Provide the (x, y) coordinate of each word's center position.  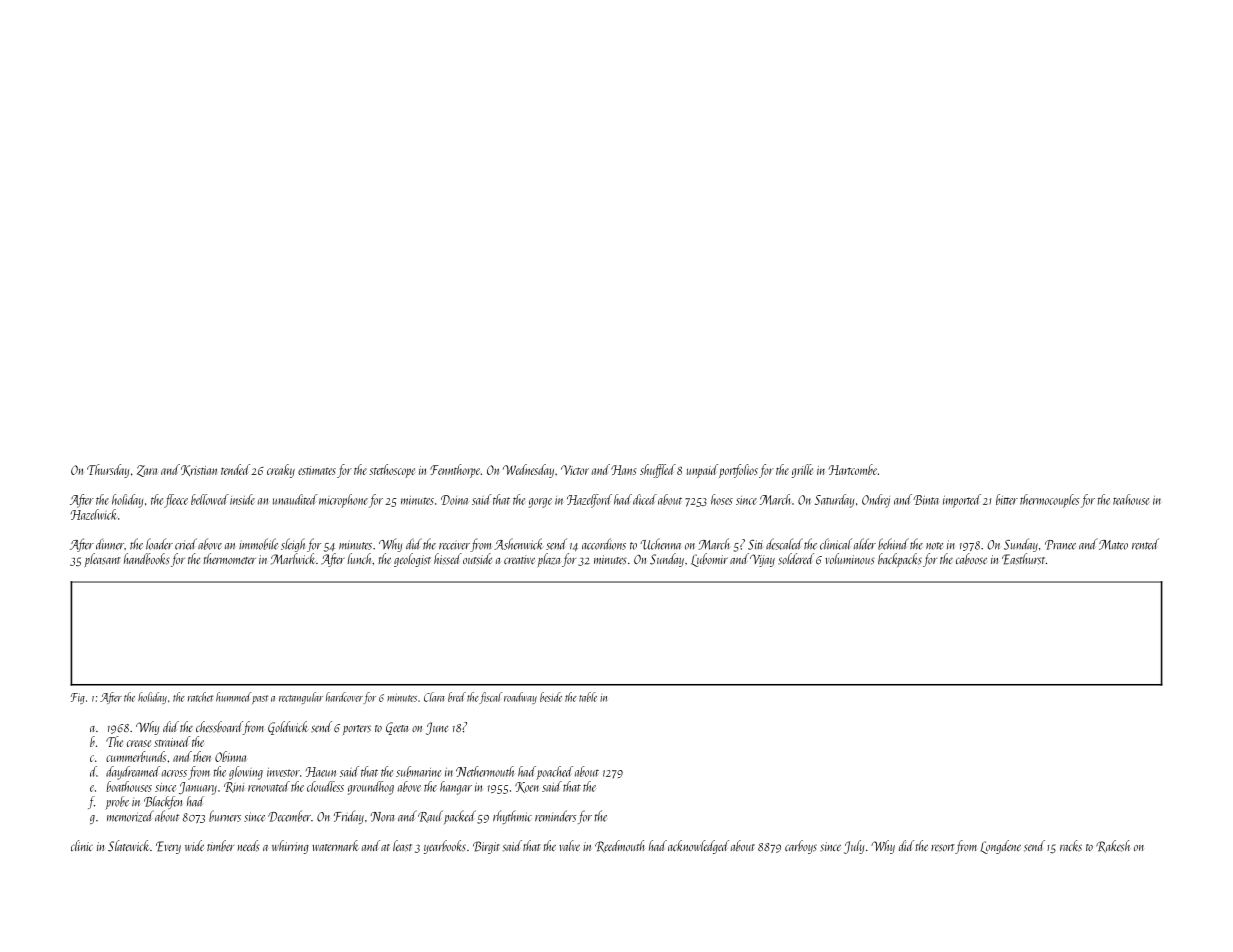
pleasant (102, 560)
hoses (722, 499)
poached (554, 773)
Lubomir (709, 560)
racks (1071, 846)
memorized (130, 816)
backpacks (900, 560)
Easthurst (1023, 559)
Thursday (108, 471)
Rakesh (1113, 846)
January (198, 788)
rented (1145, 544)
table (588, 697)
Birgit (486, 847)
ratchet (200, 697)
